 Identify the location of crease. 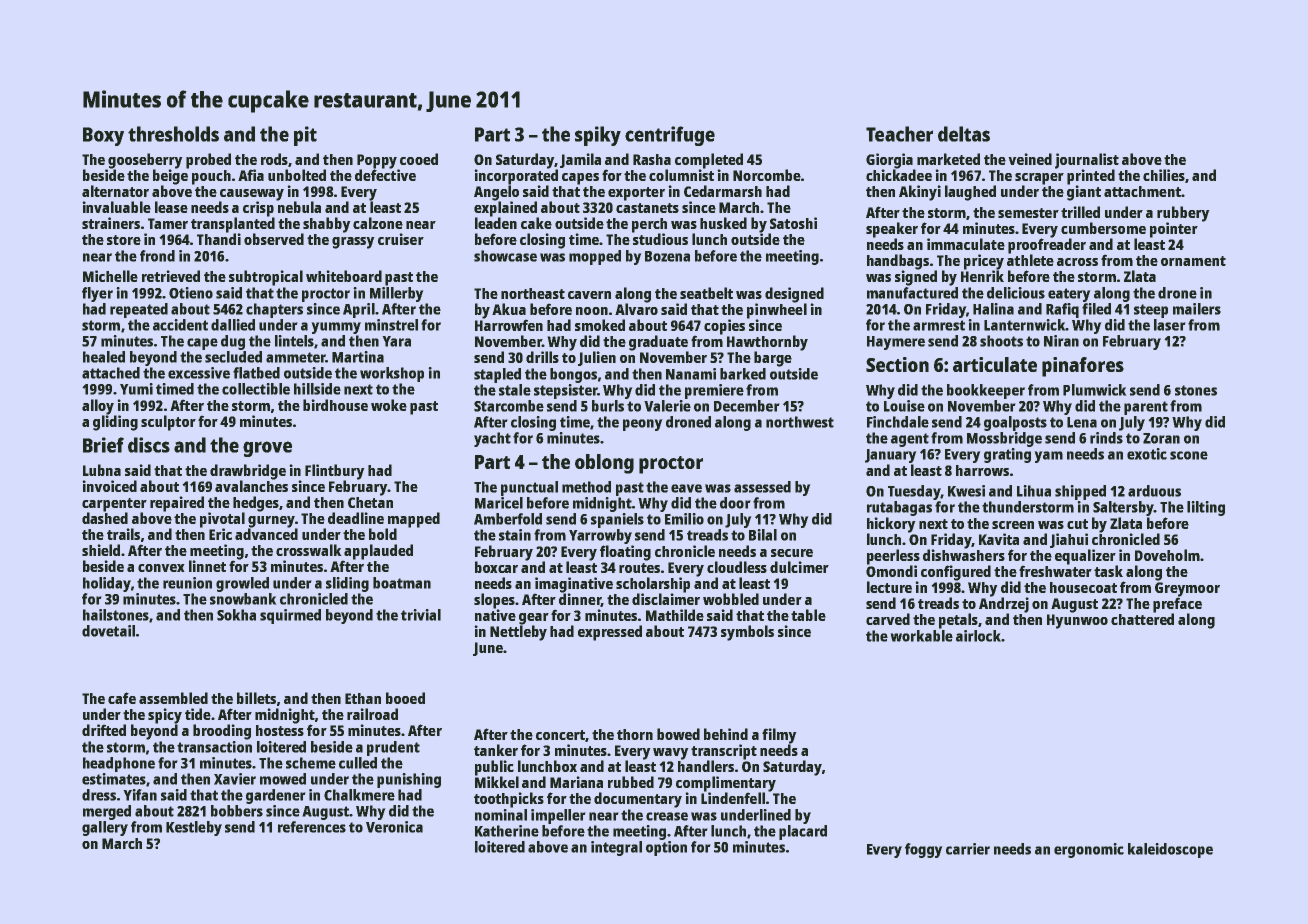
(667, 816).
